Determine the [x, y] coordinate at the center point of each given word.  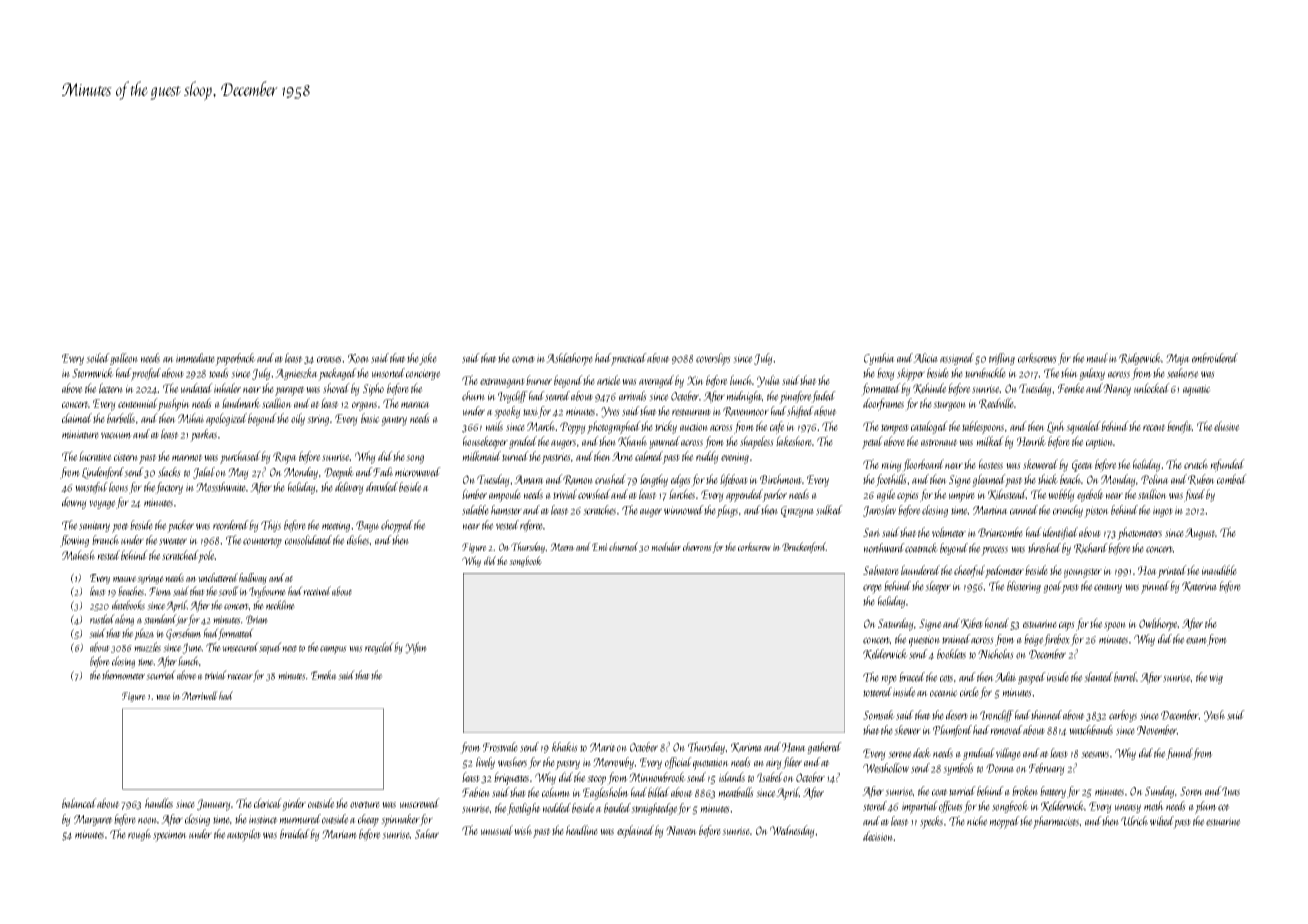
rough [139, 835]
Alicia [926, 358]
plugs [727, 511]
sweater [173, 541]
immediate [195, 358]
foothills [891, 480]
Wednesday [792, 831]
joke [428, 359]
